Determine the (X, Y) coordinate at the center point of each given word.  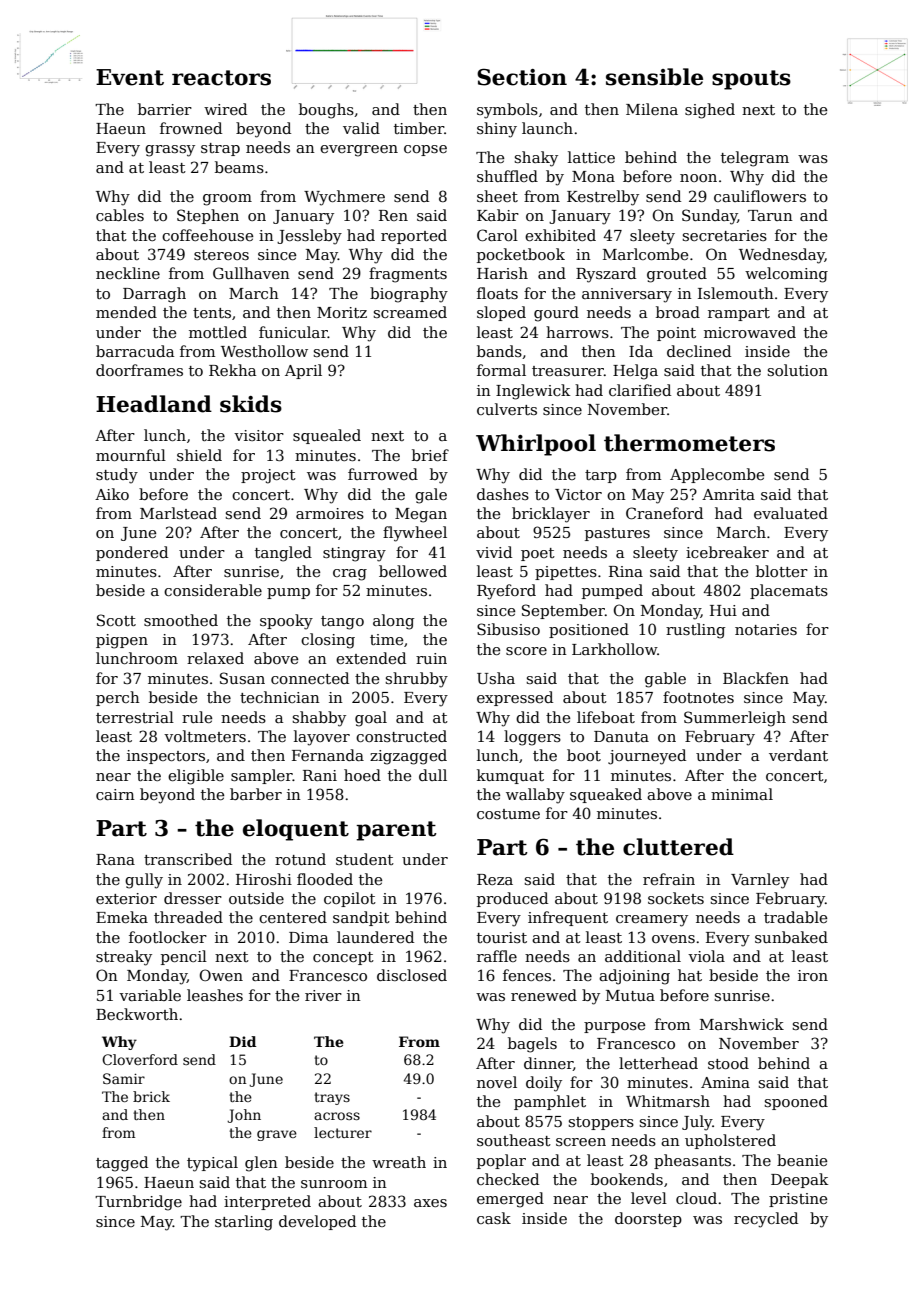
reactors (221, 78)
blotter (782, 571)
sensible (654, 77)
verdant (798, 755)
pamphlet (550, 1102)
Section (522, 77)
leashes (215, 995)
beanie (802, 1160)
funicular (293, 332)
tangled (283, 554)
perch (118, 698)
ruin (431, 658)
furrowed (383, 474)
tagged (122, 1164)
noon (698, 178)
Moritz (342, 312)
